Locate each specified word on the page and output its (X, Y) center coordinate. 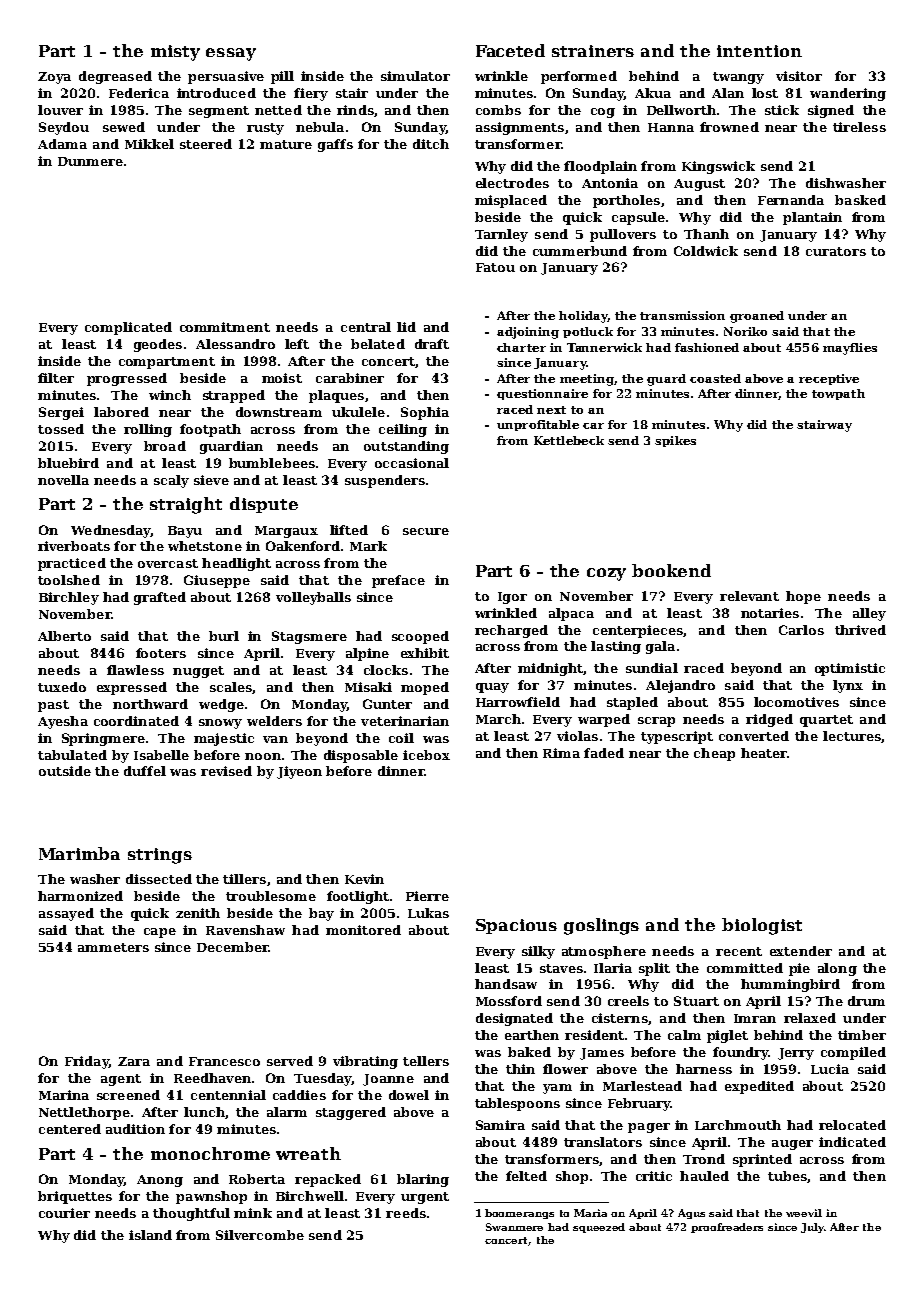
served (290, 1061)
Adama (62, 144)
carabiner (350, 378)
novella (63, 480)
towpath (838, 394)
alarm (287, 1112)
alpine (367, 654)
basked (860, 200)
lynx (848, 686)
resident (594, 1035)
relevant (749, 596)
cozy (606, 574)
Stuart (696, 1001)
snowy (220, 724)
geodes (158, 345)
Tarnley (501, 235)
